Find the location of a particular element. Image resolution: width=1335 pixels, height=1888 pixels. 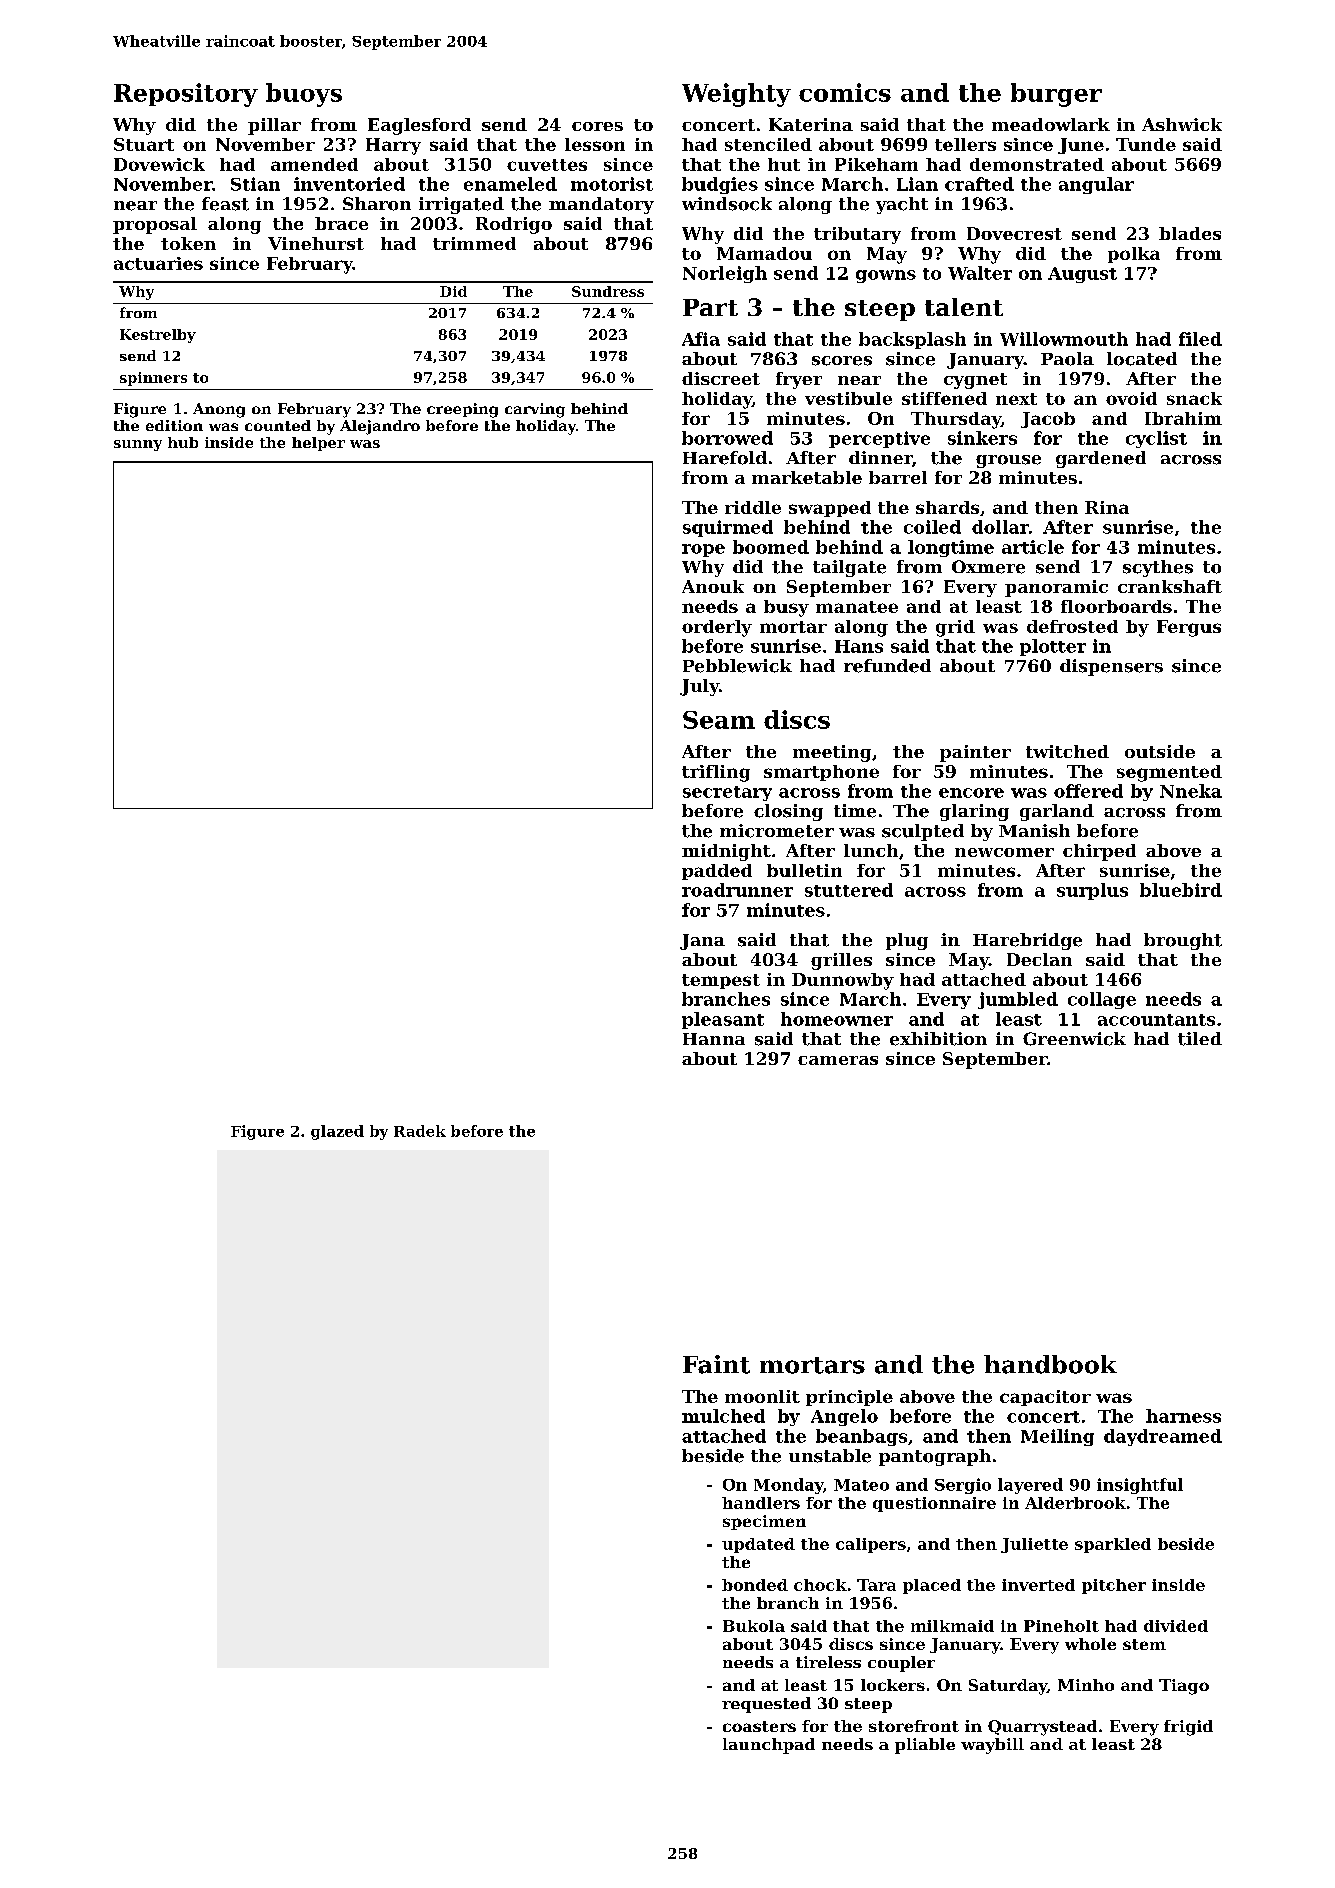

mulched is located at coordinates (723, 1416).
